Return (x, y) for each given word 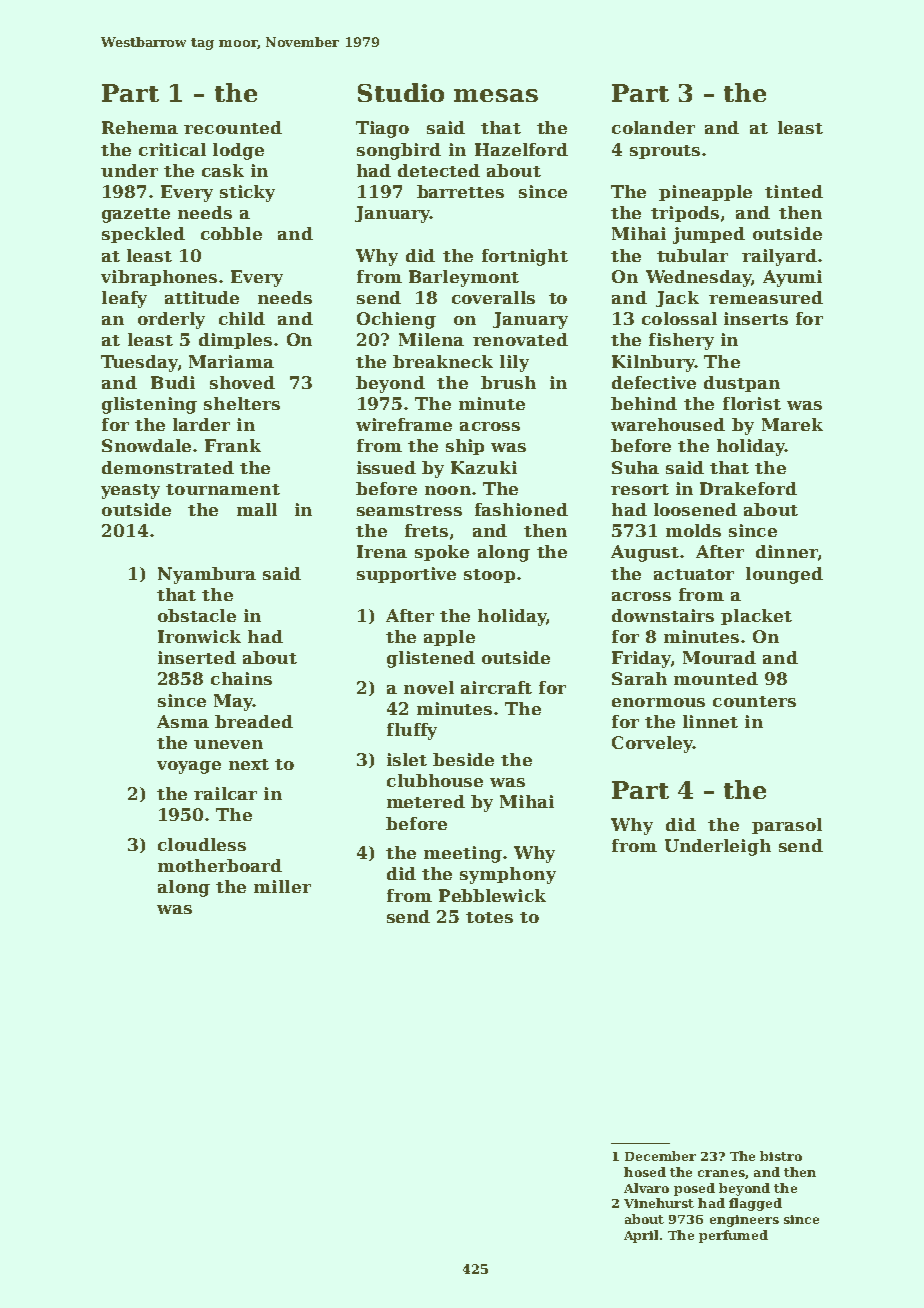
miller (282, 886)
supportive (406, 575)
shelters (242, 403)
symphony (508, 875)
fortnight (525, 257)
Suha (635, 467)
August (645, 553)
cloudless (202, 844)
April (641, 1236)
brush (508, 382)
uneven (228, 744)
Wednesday (698, 278)
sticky (247, 193)
